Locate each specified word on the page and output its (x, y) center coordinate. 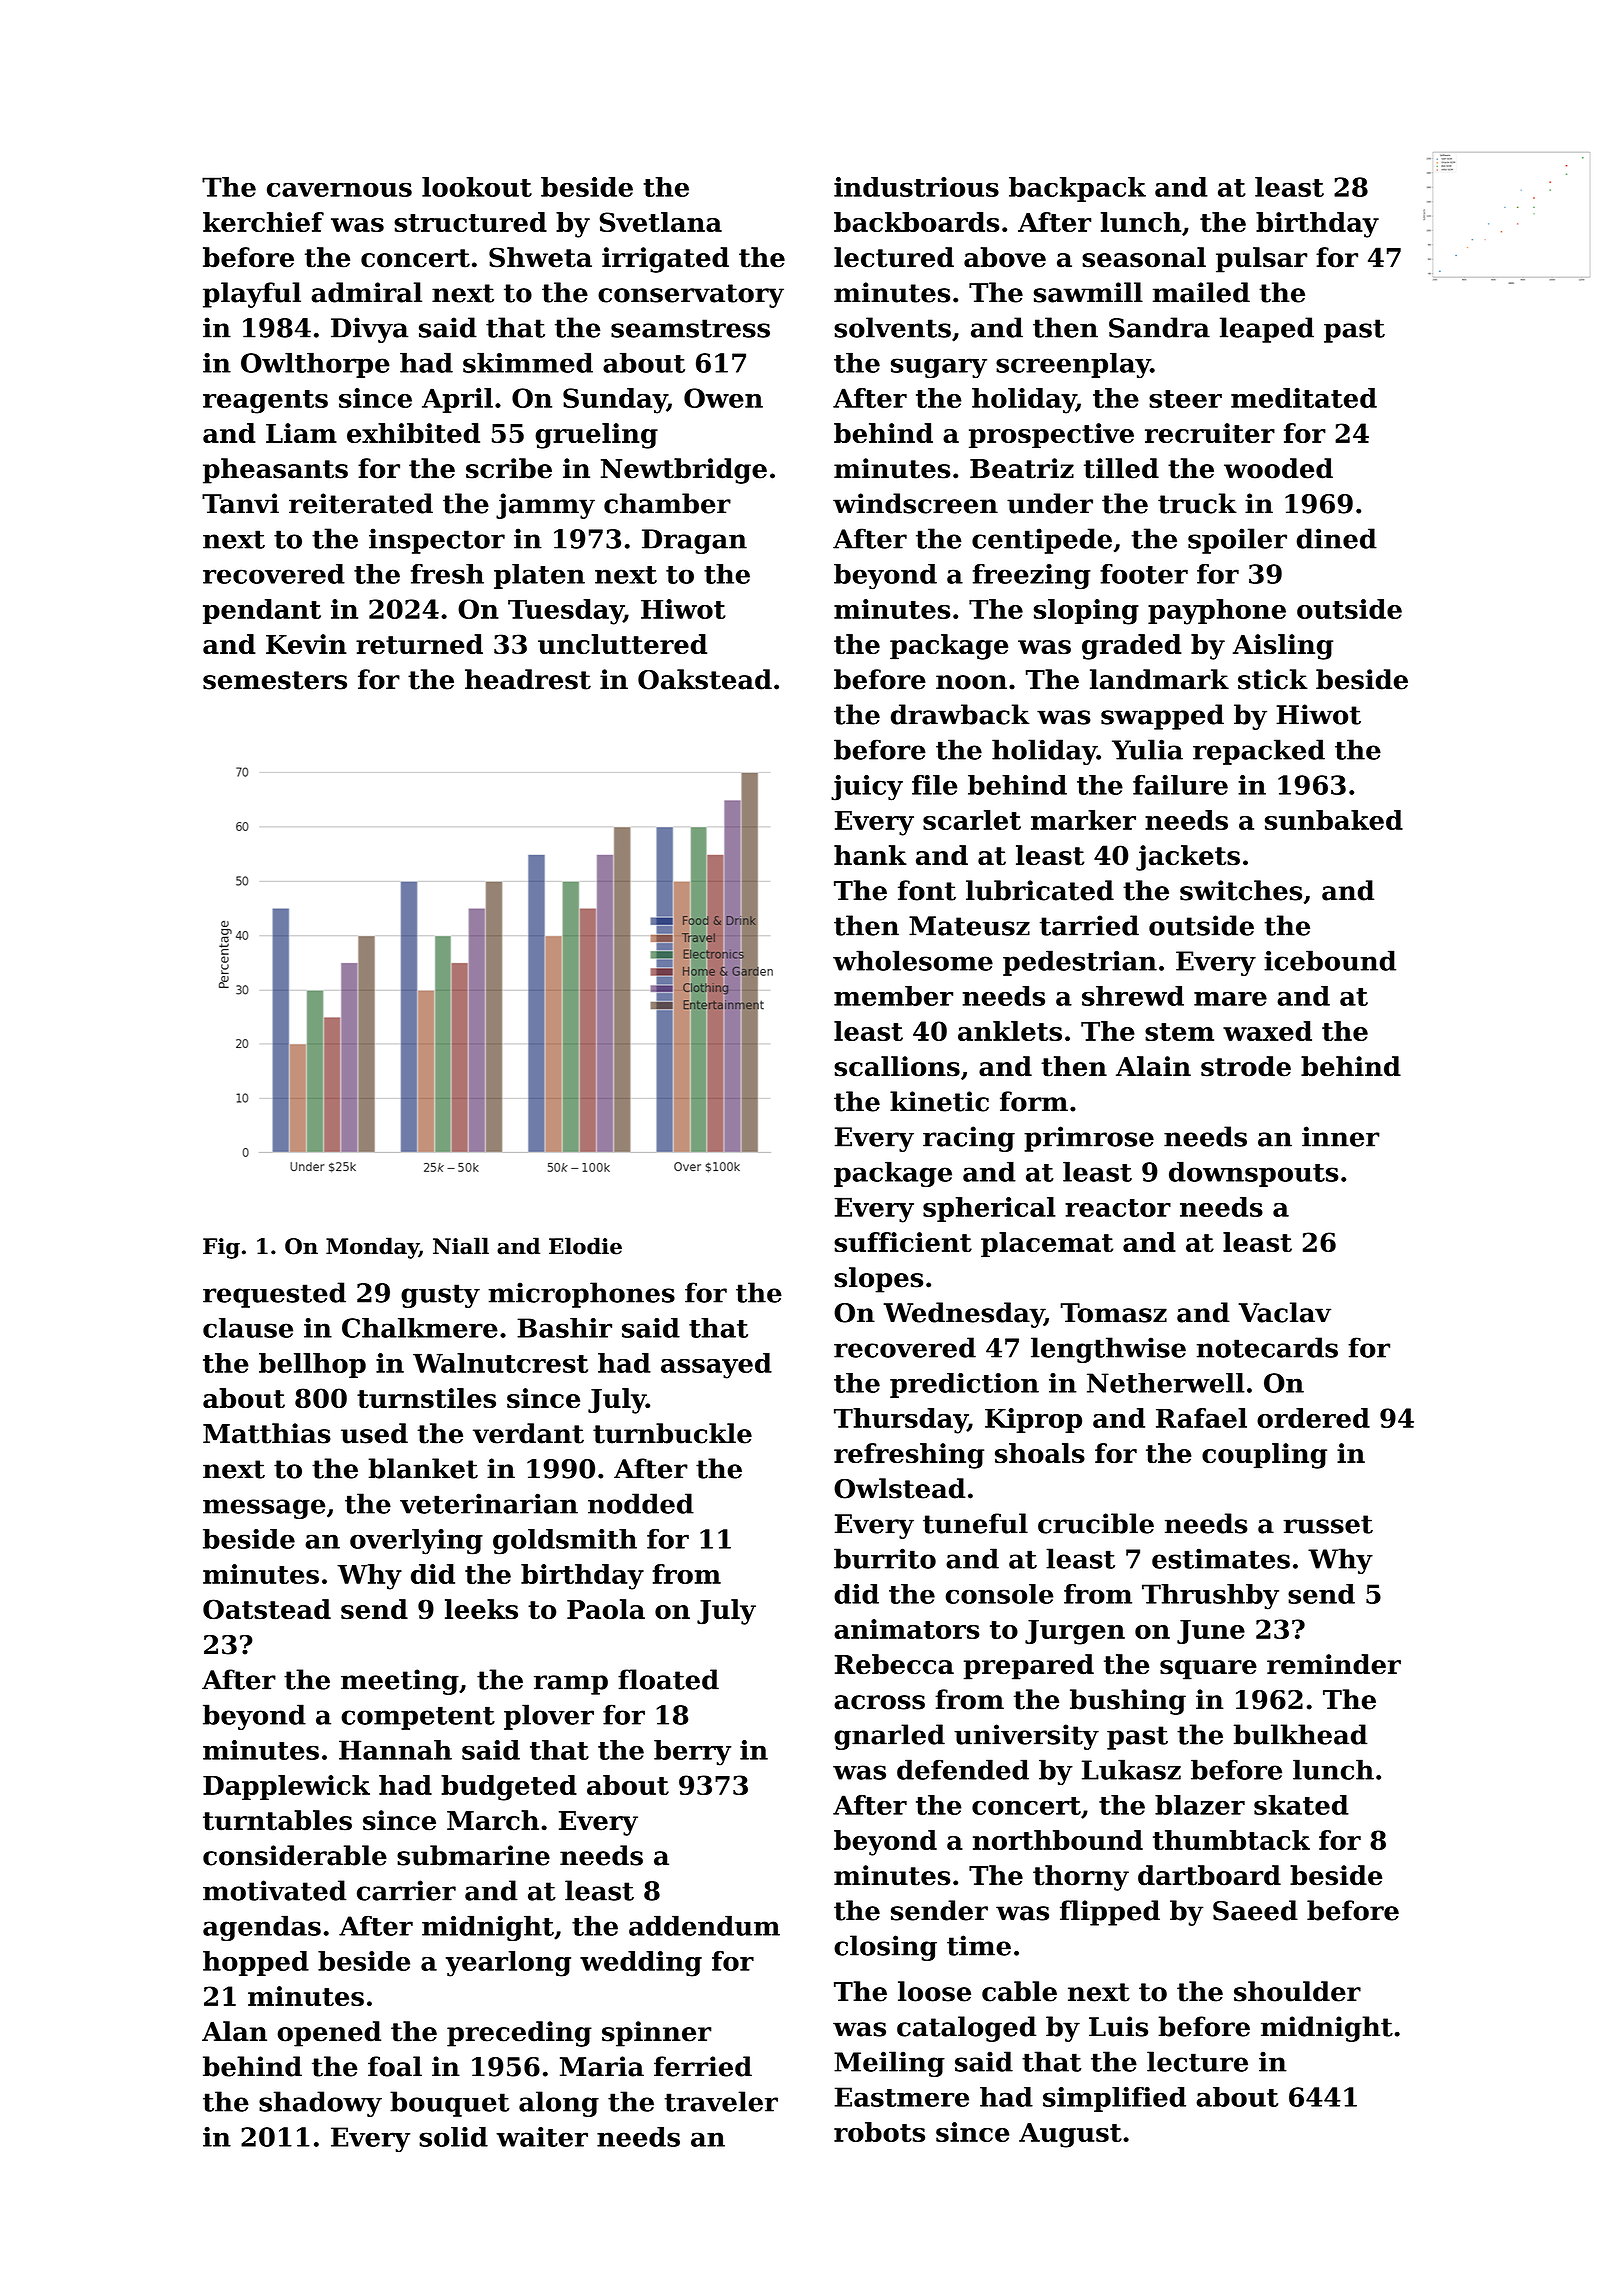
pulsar (1261, 260)
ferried (703, 2066)
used (374, 1433)
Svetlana (661, 222)
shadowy (320, 2104)
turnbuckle (672, 1433)
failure (1180, 785)
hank (870, 855)
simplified (1114, 2099)
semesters (275, 680)
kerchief (263, 222)
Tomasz (1114, 1313)
